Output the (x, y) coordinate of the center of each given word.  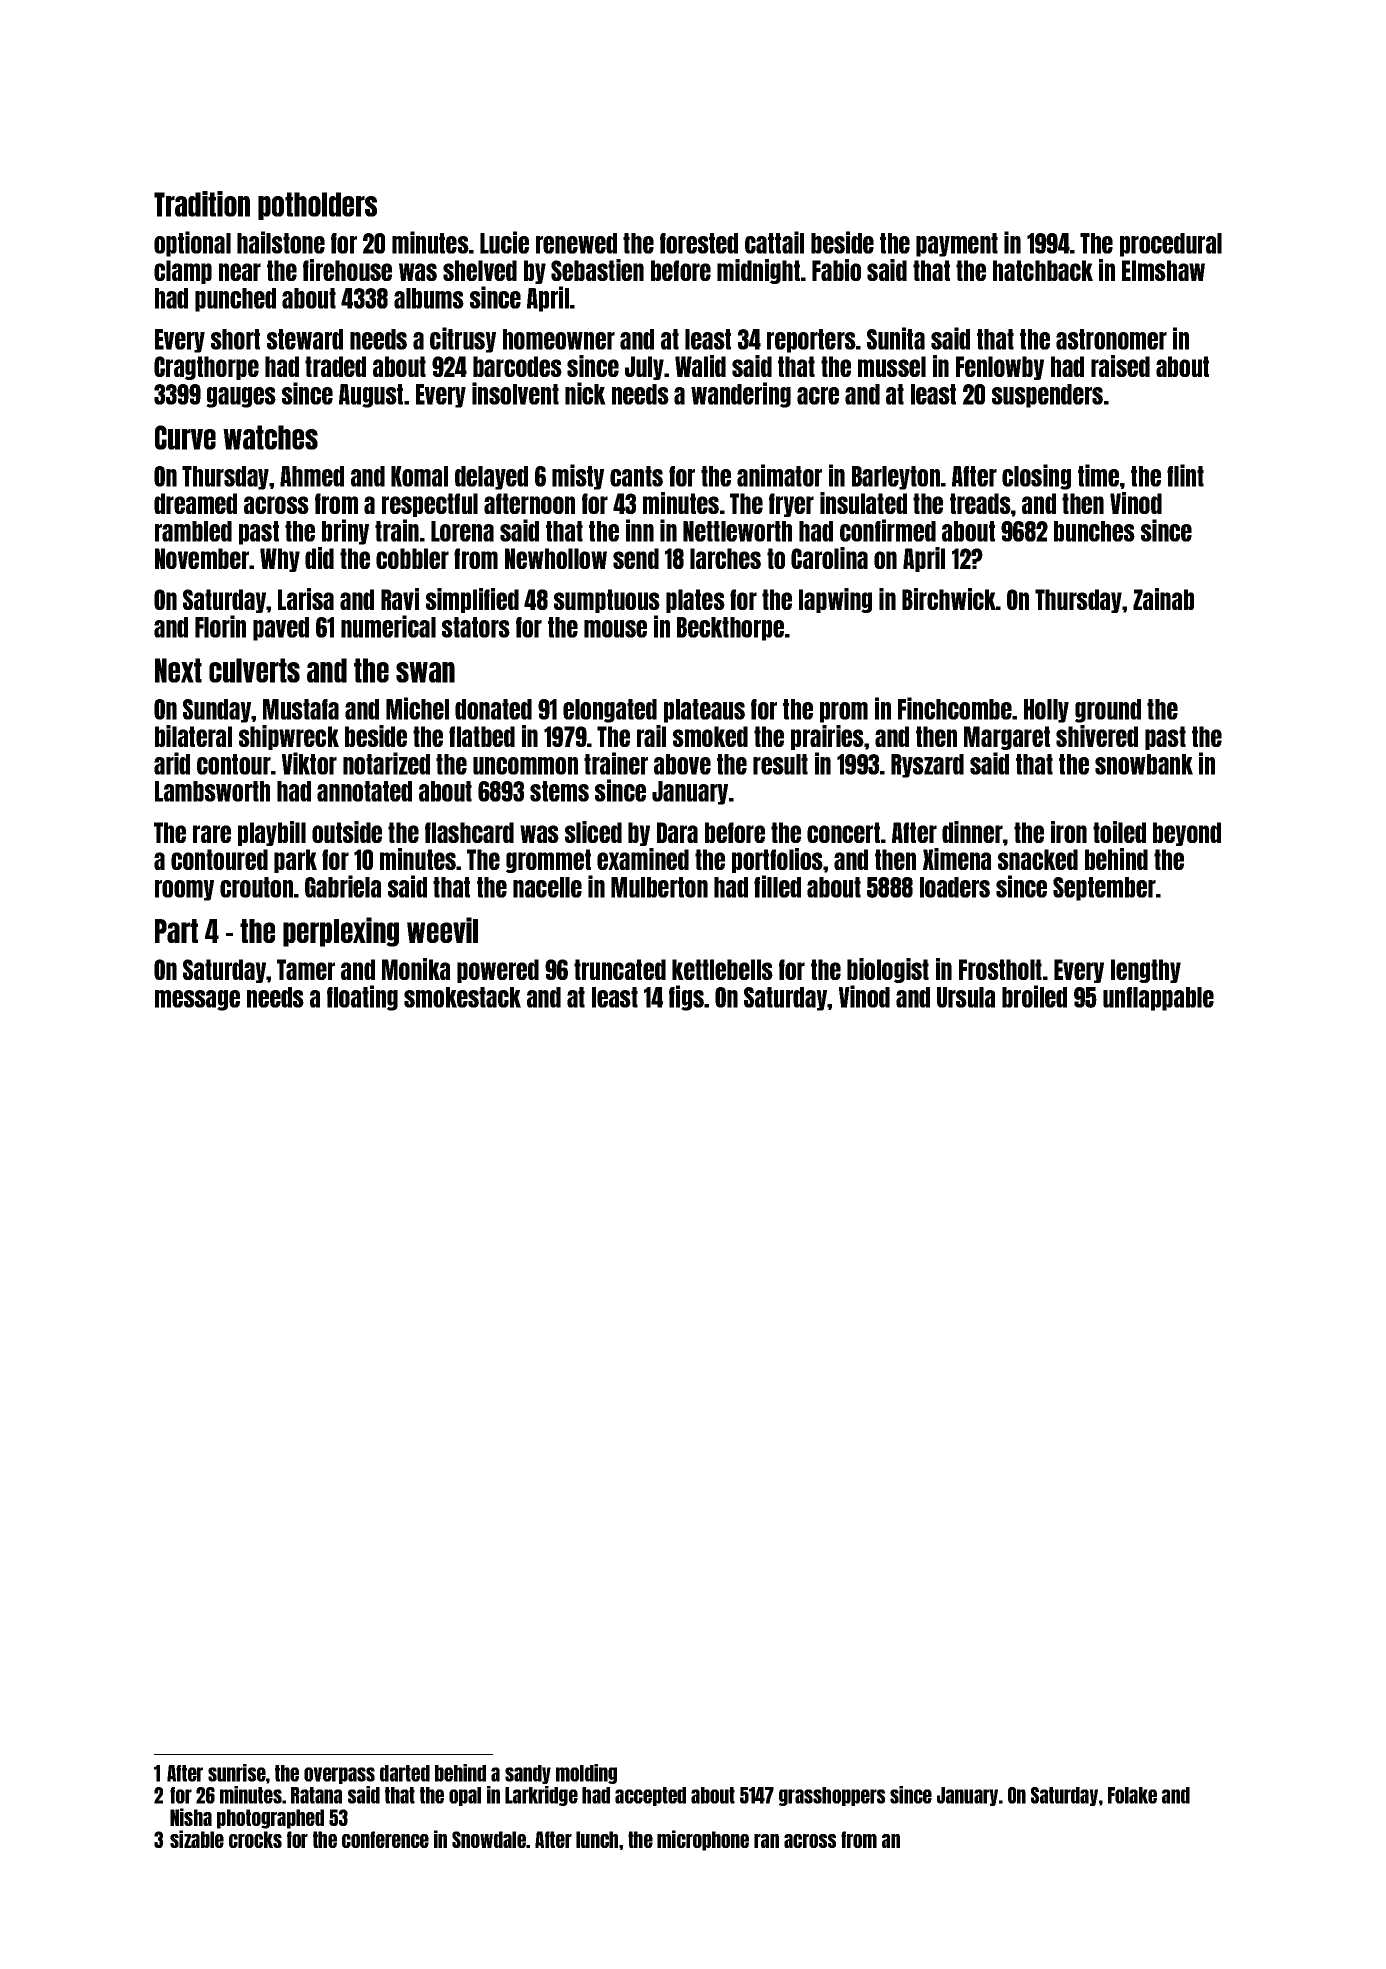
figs (686, 998)
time (1098, 475)
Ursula (966, 997)
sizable (197, 1839)
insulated (863, 503)
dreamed (195, 503)
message (197, 1000)
